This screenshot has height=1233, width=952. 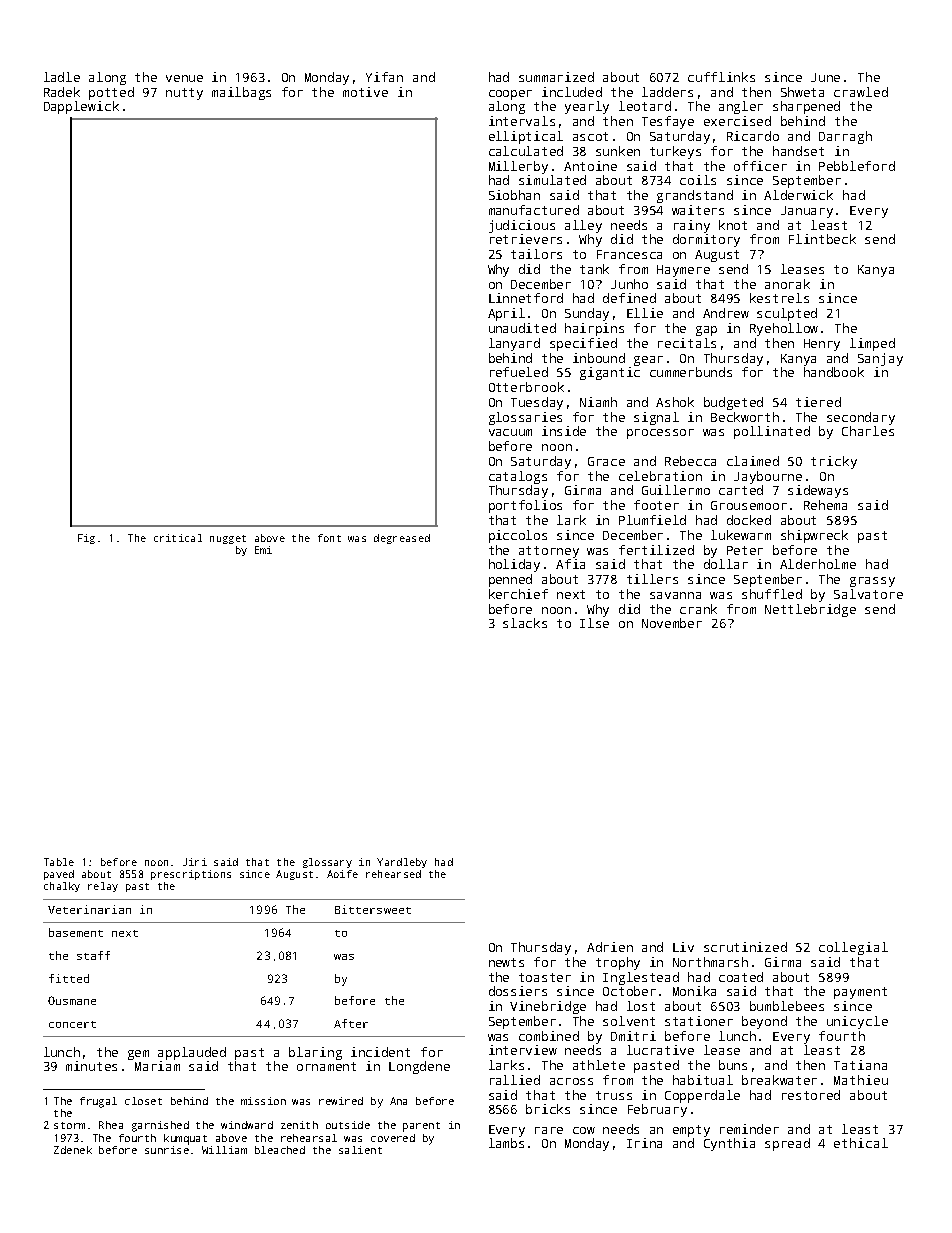 What do you see at coordinates (510, 432) in the screenshot?
I see `vacuum` at bounding box center [510, 432].
